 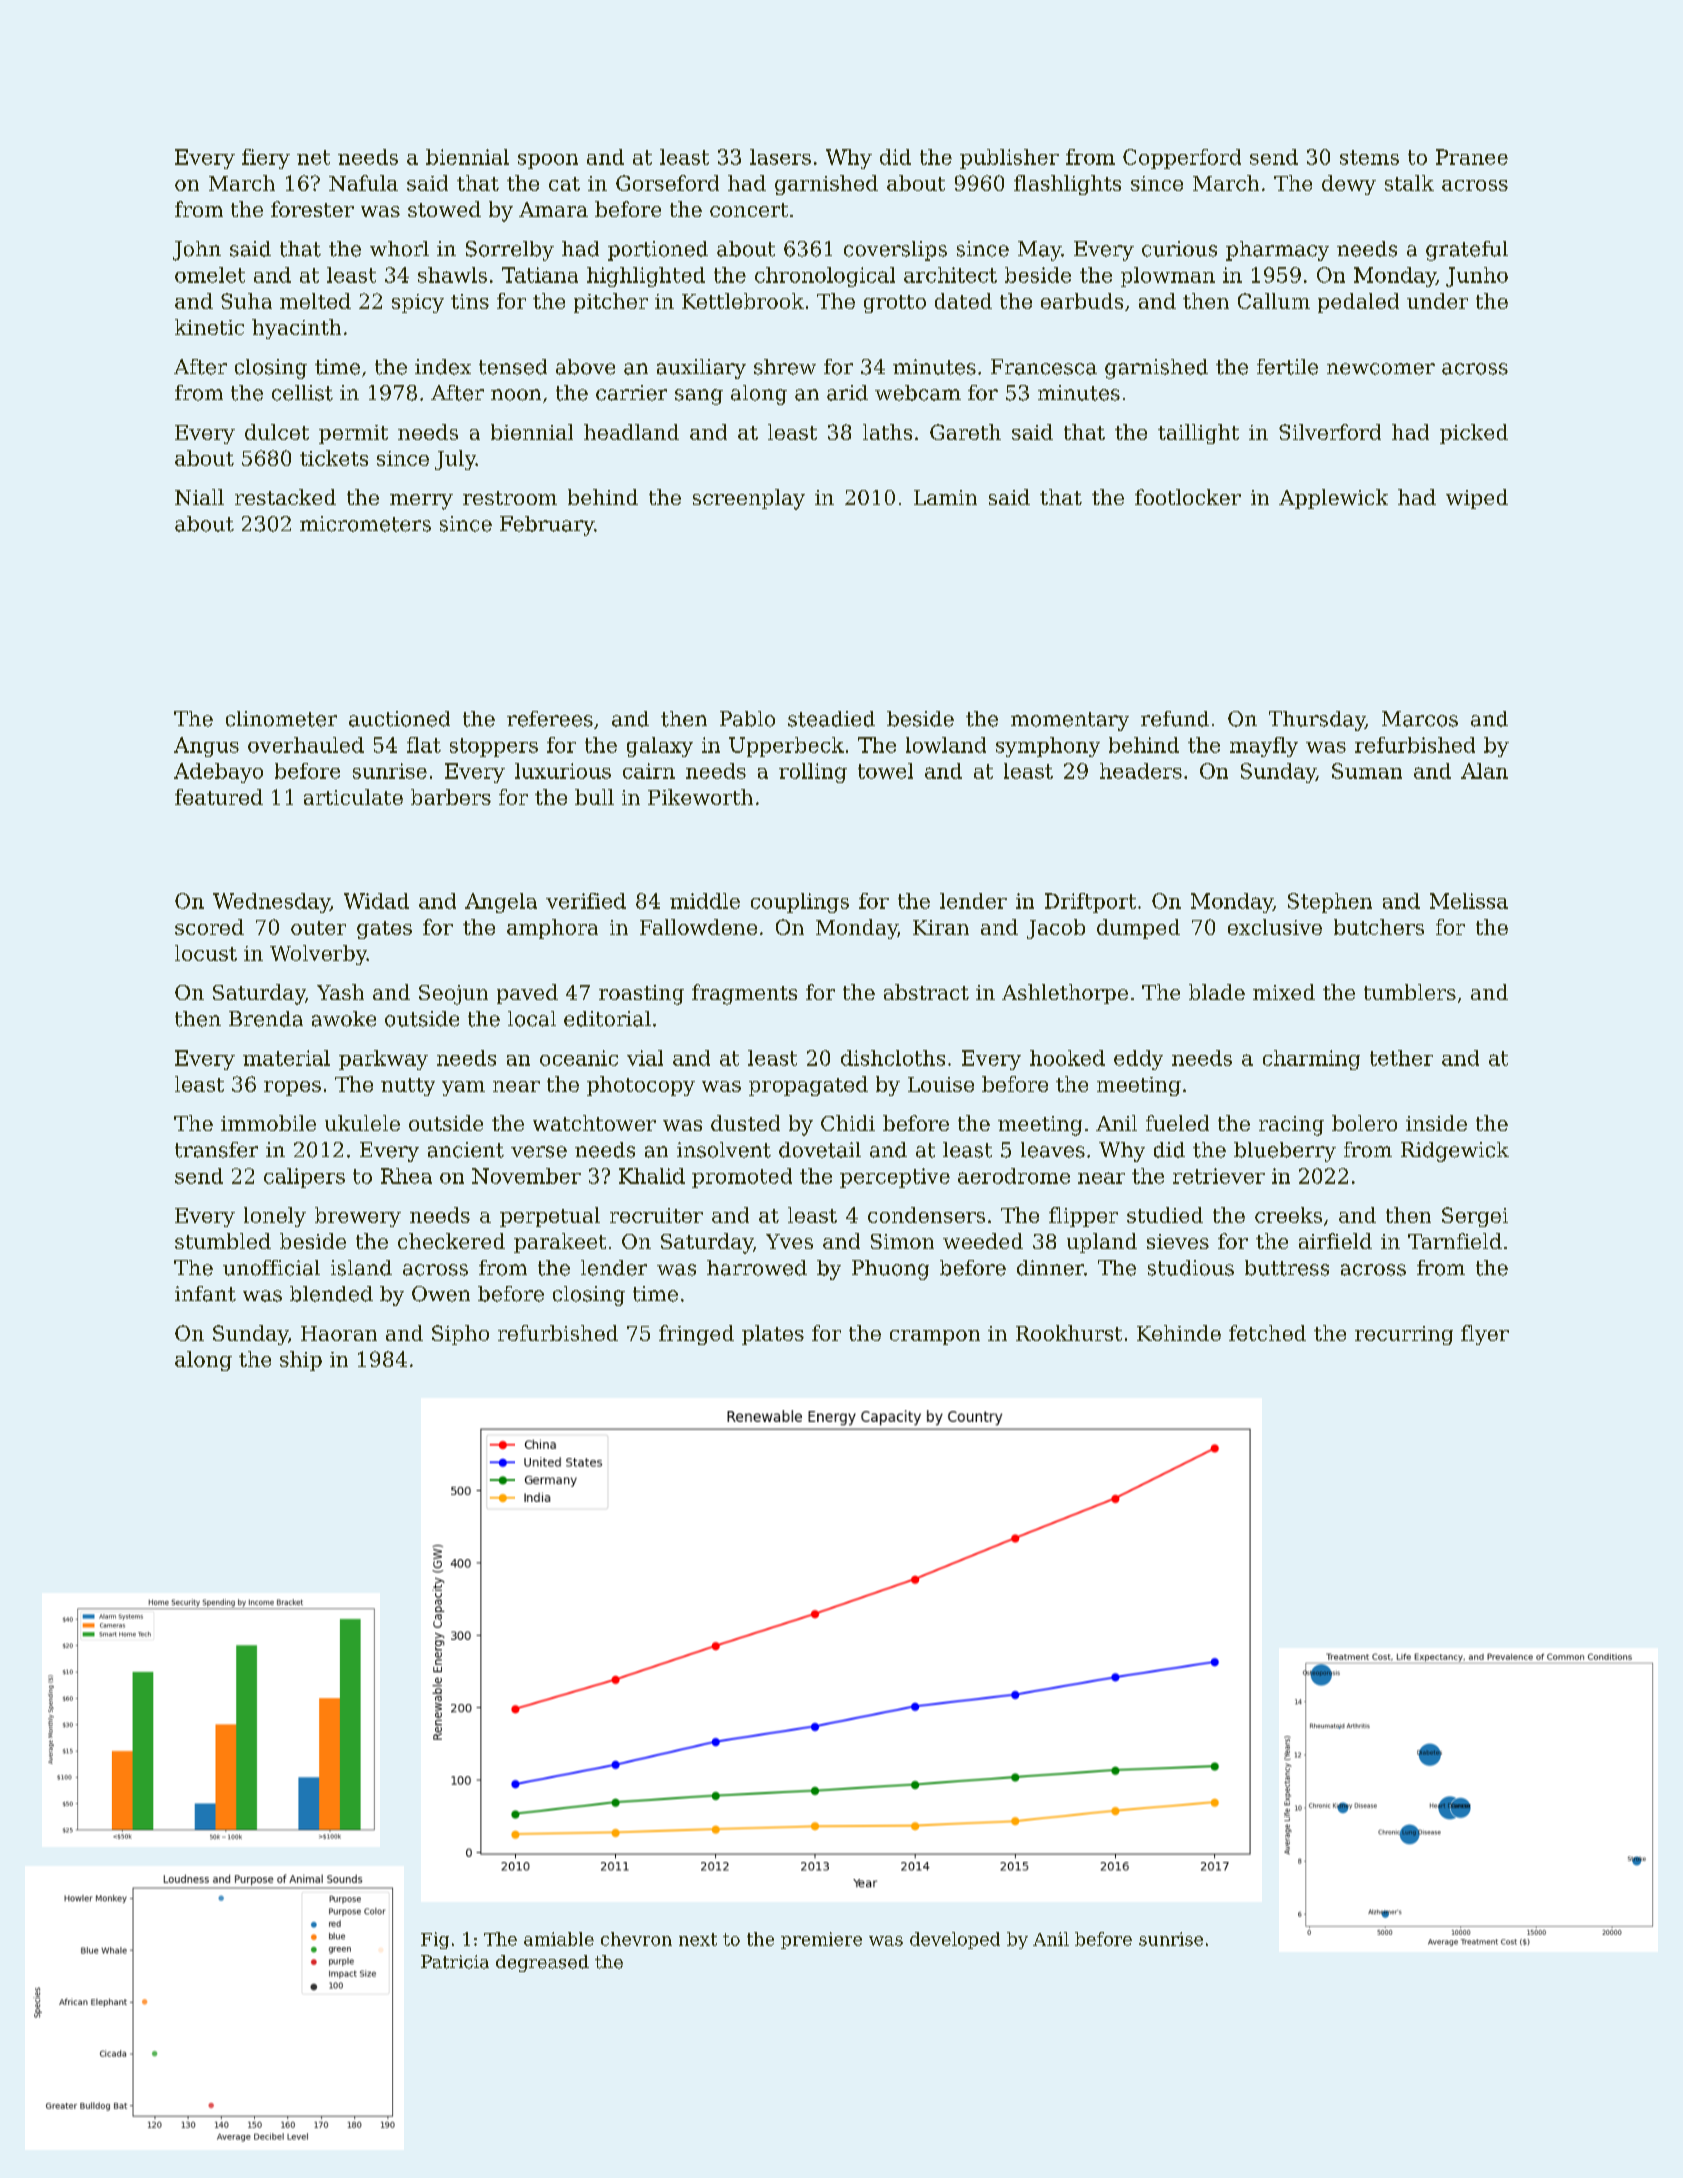 What do you see at coordinates (455, 1962) in the screenshot?
I see `Patricia` at bounding box center [455, 1962].
